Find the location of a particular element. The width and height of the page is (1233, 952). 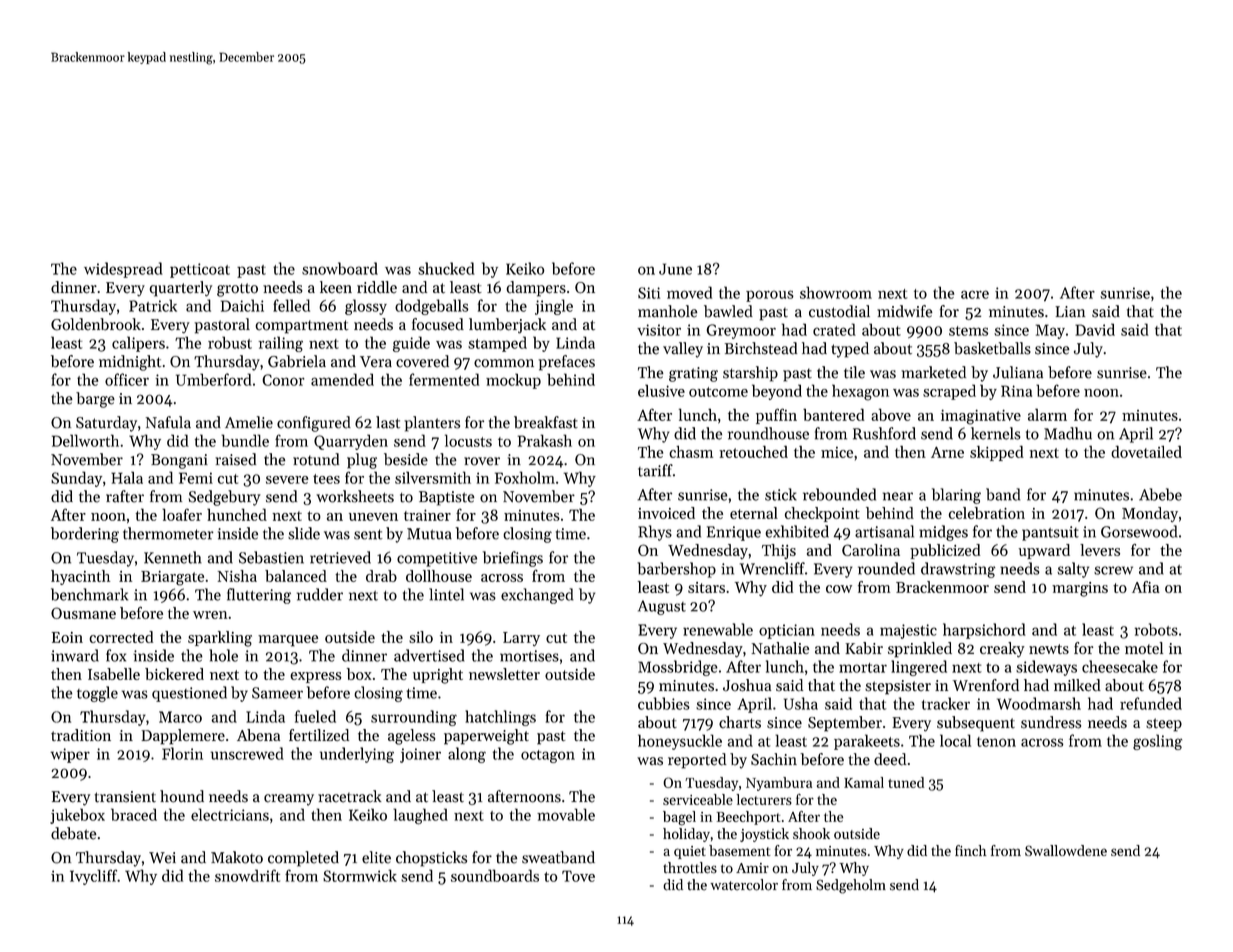

rebounded is located at coordinates (839, 494).
